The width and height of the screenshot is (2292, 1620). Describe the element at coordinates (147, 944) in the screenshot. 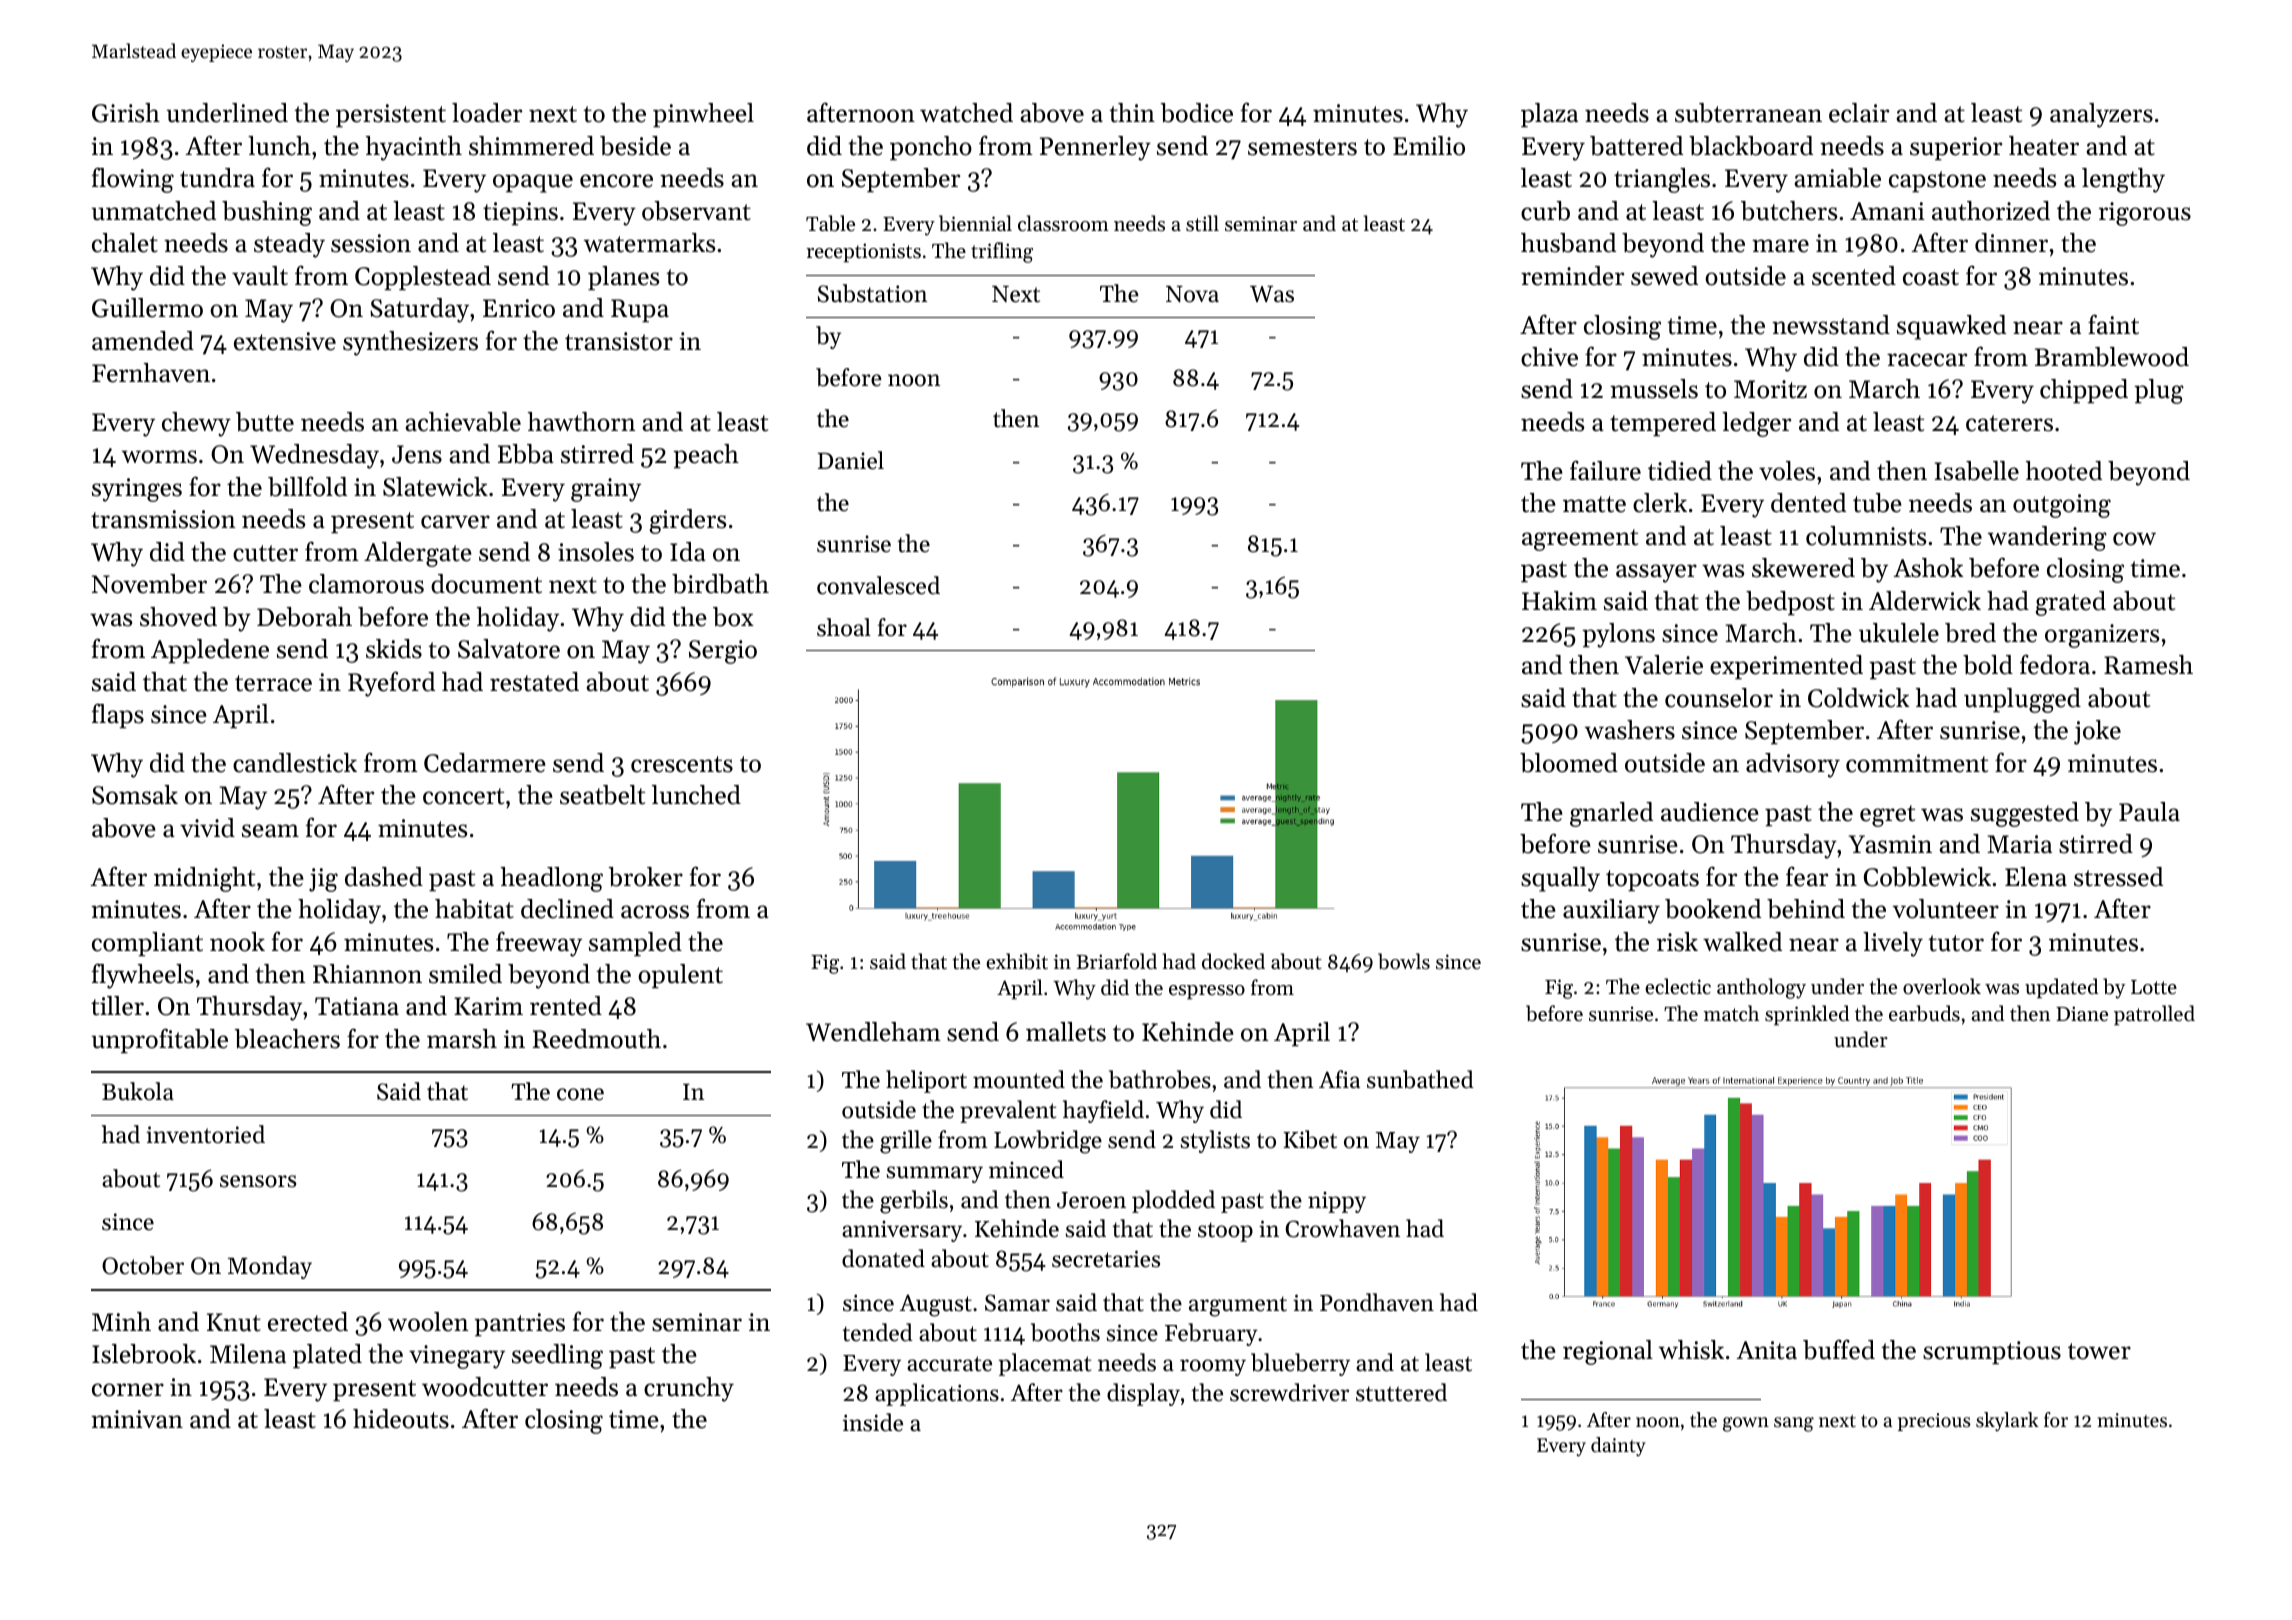

I see `compliant` at that location.
